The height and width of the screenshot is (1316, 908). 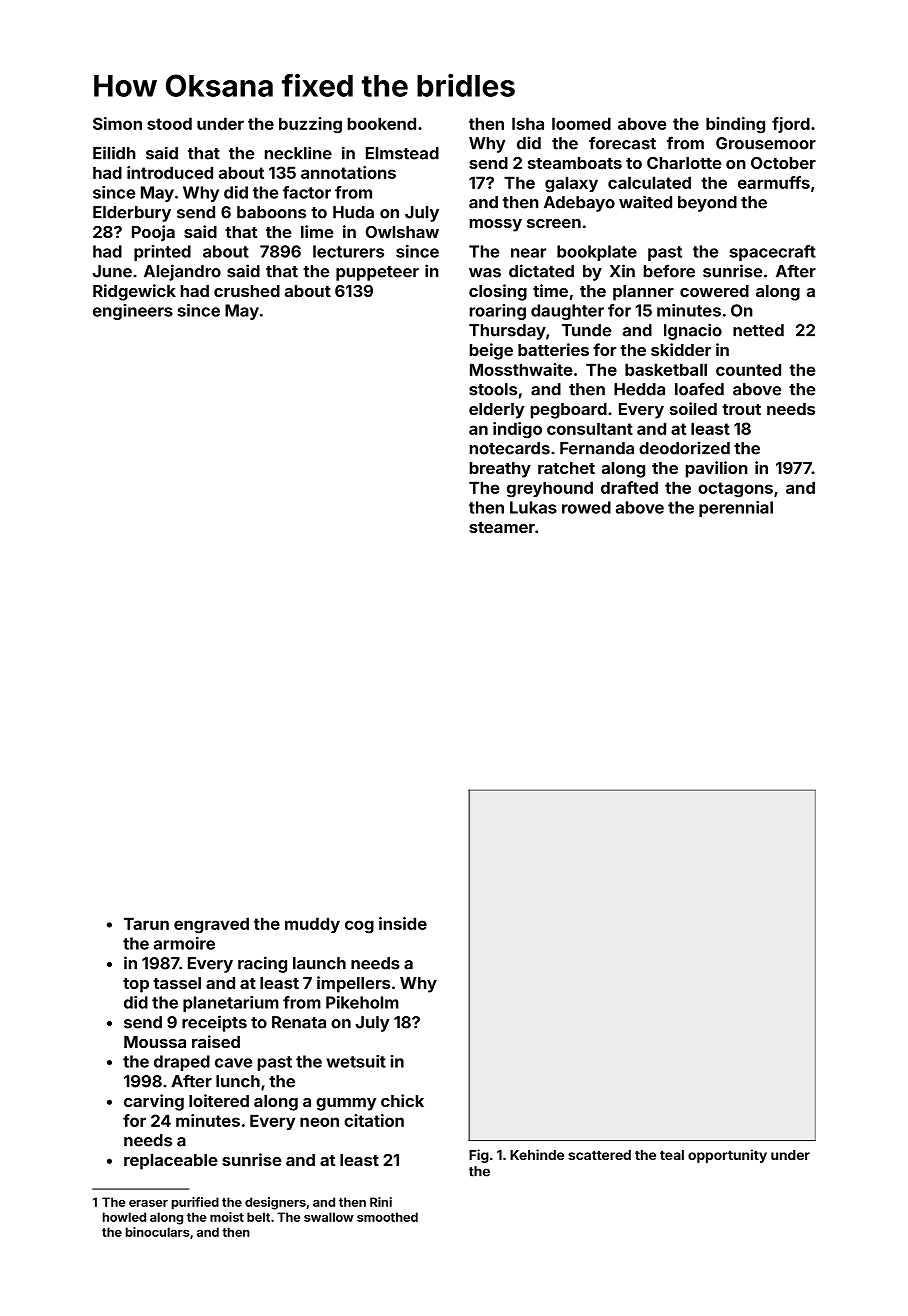 I want to click on perennial, so click(x=736, y=509).
